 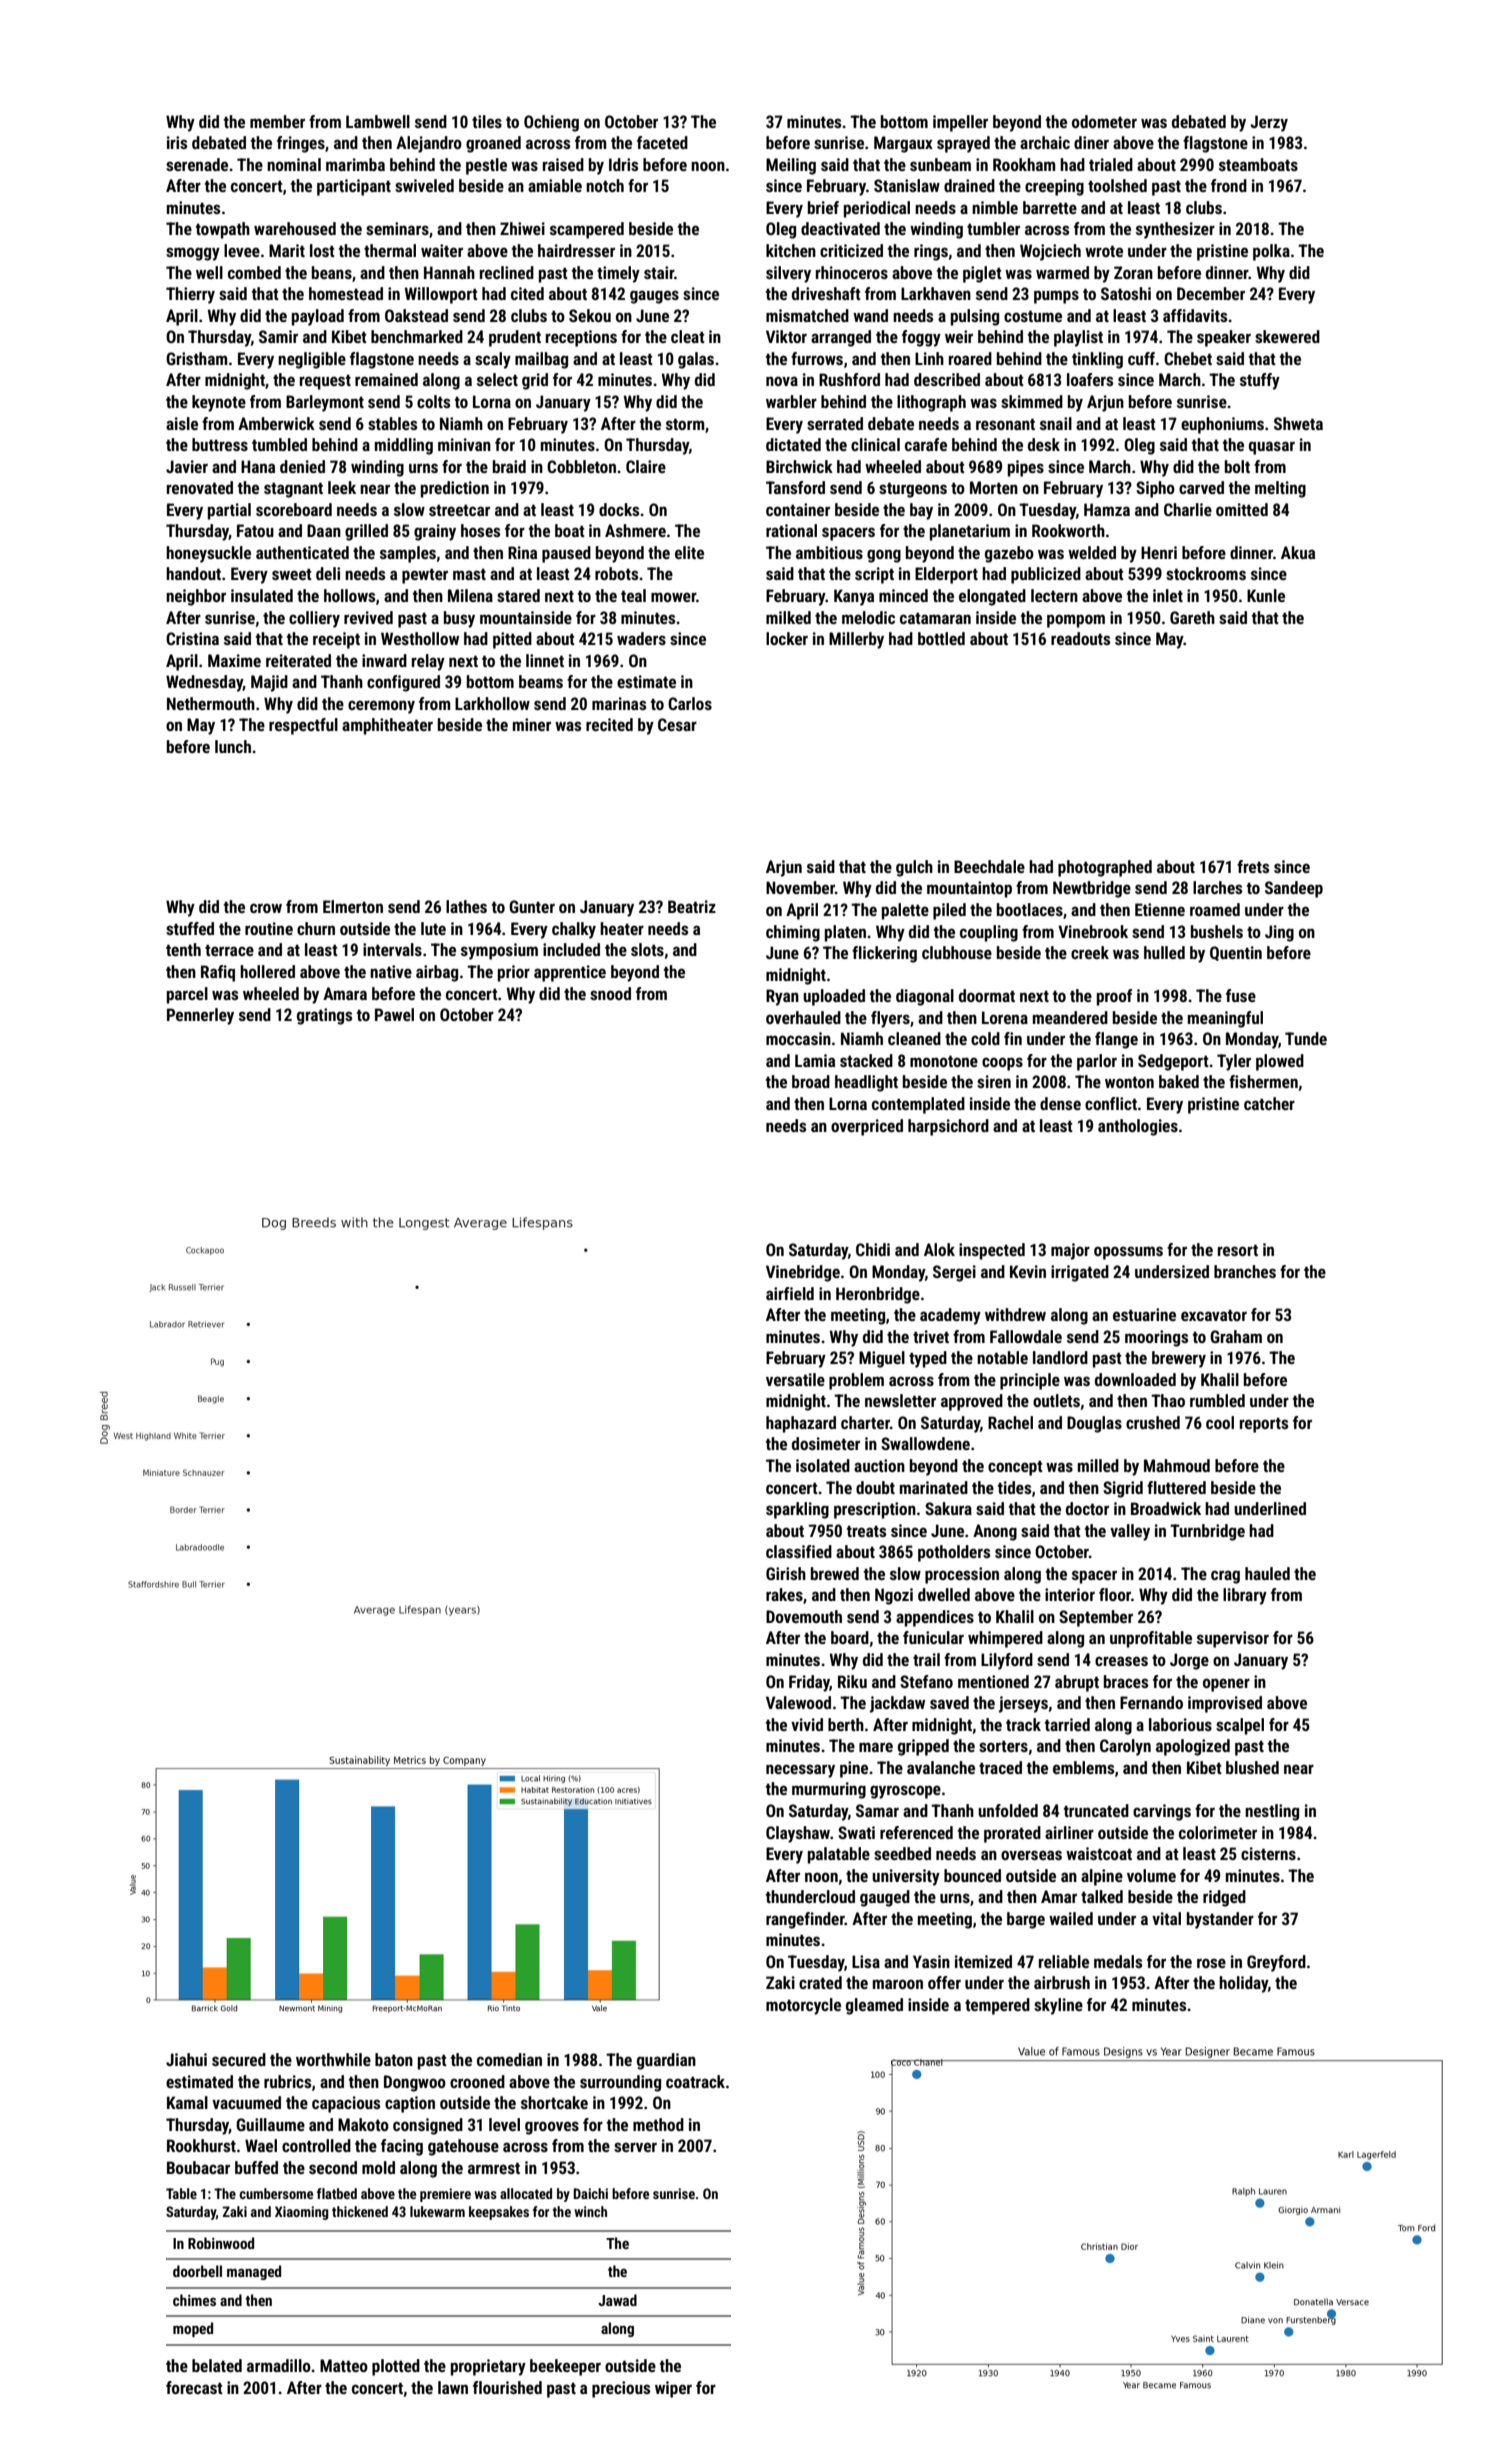 What do you see at coordinates (873, 1249) in the document?
I see `Chidi` at bounding box center [873, 1249].
